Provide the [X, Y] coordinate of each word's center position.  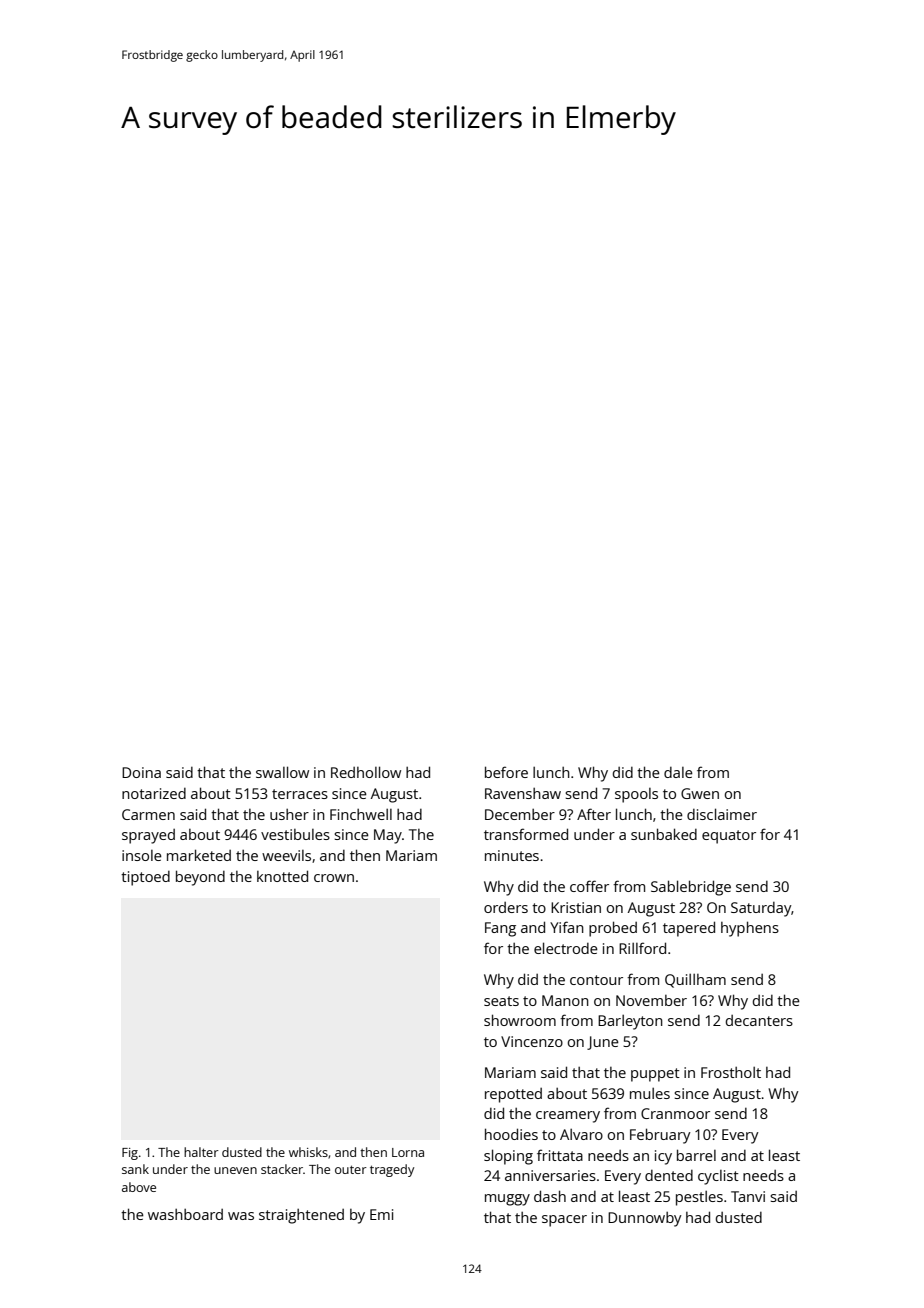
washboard [185, 1214]
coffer [589, 886]
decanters [759, 1020]
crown [334, 878]
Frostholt [731, 1072]
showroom [520, 1020]
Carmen [148, 814]
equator [729, 837]
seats [501, 1001]
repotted [513, 1095]
